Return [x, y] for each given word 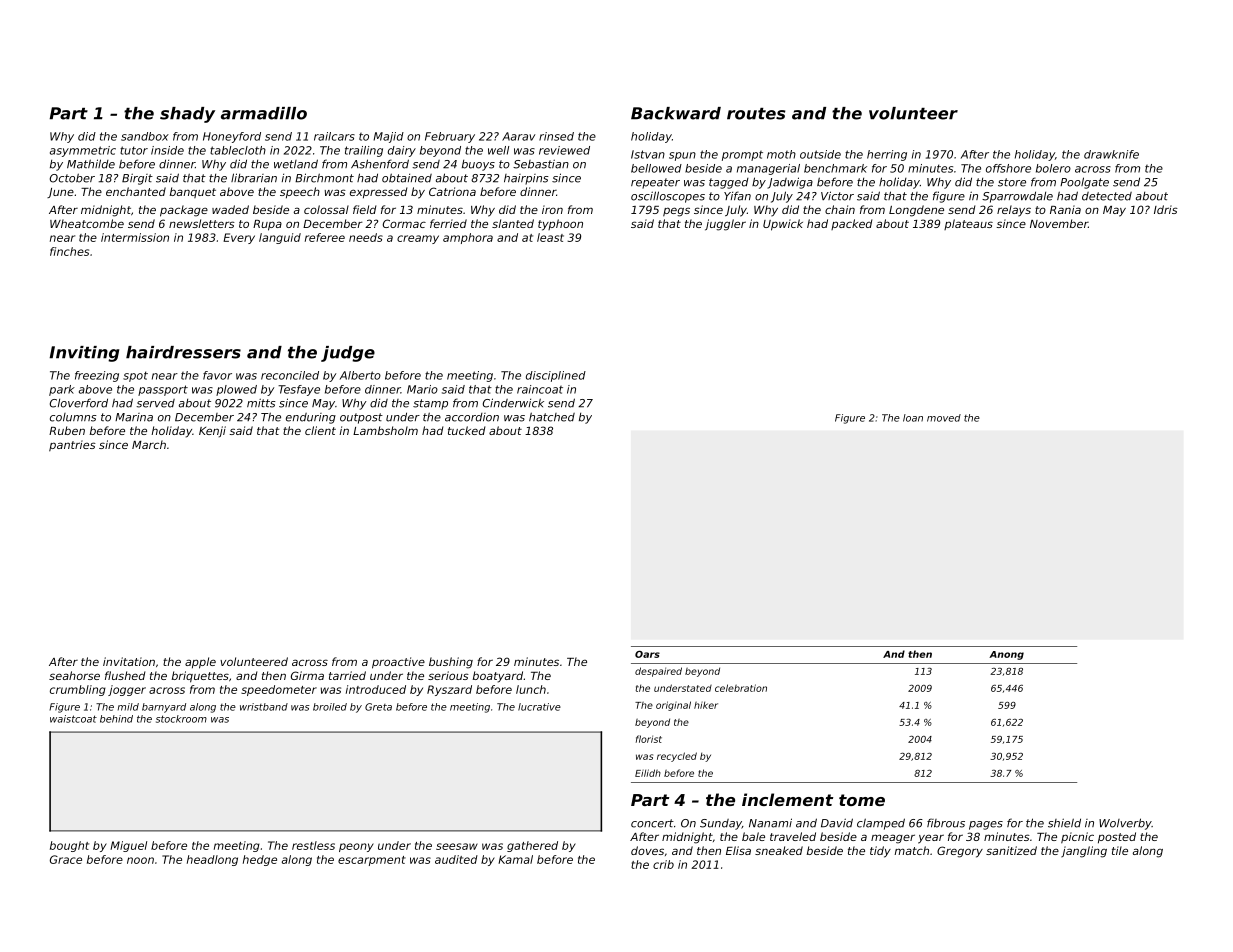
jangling [1084, 852]
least [550, 237]
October [72, 178]
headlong [212, 860]
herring [887, 155]
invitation [129, 661]
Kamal [515, 859]
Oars [647, 654]
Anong [1006, 655]
